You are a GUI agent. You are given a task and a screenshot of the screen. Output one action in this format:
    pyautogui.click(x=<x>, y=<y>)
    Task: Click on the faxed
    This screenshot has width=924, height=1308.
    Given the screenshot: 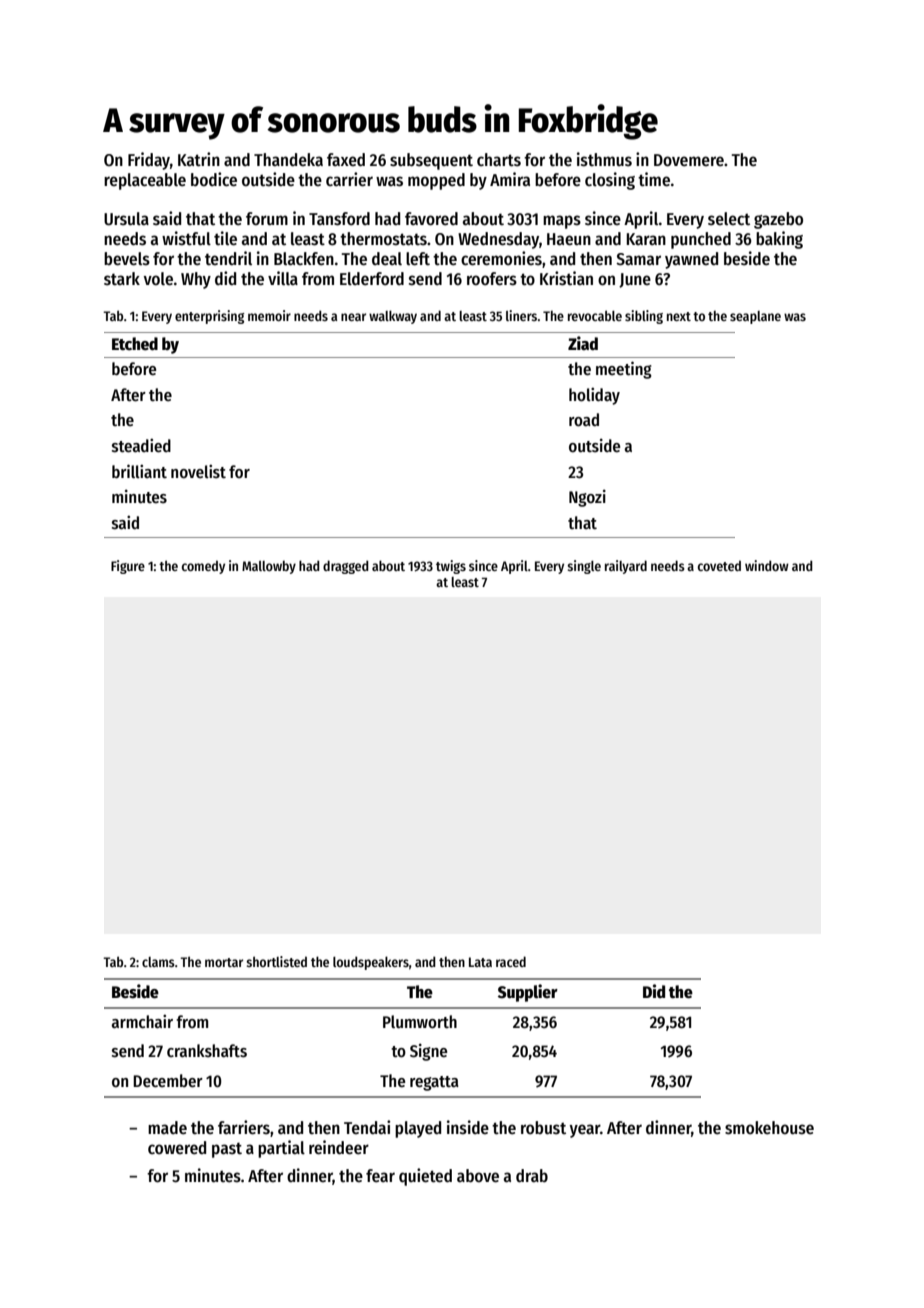 What is the action you would take?
    pyautogui.click(x=346, y=160)
